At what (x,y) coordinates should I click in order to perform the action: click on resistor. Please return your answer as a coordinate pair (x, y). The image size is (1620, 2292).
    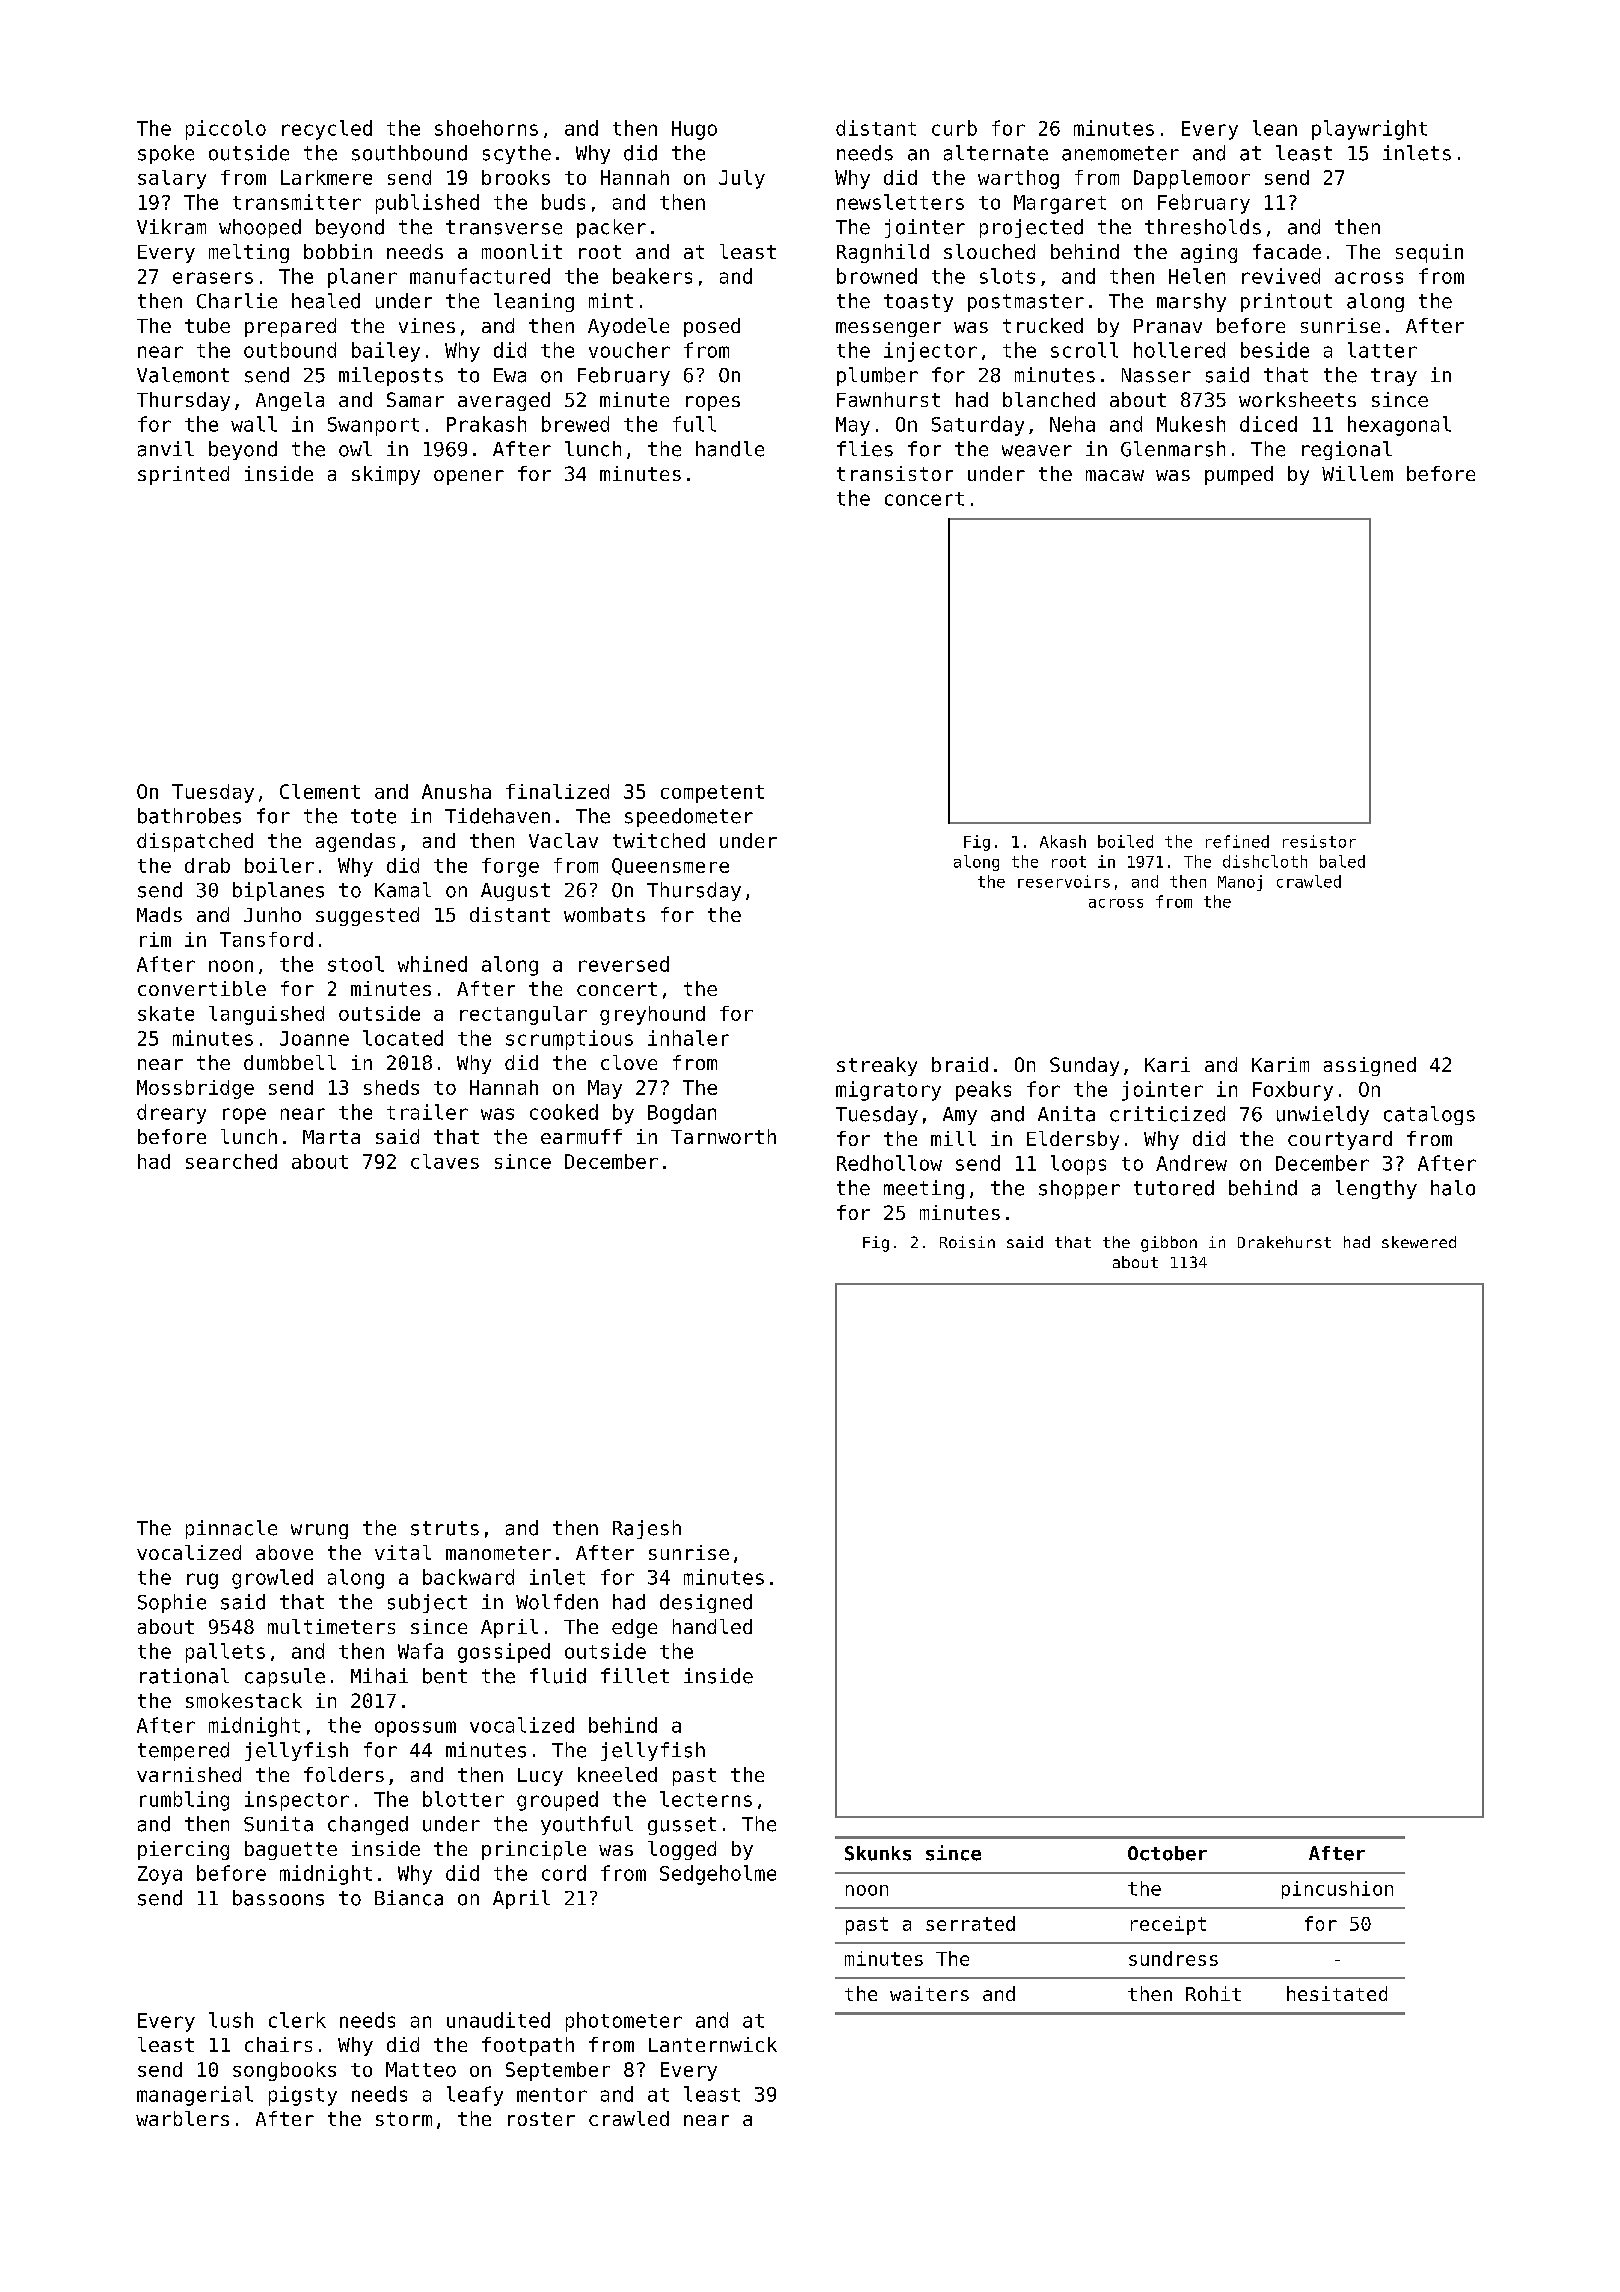
    Looking at the image, I should click on (1319, 841).
